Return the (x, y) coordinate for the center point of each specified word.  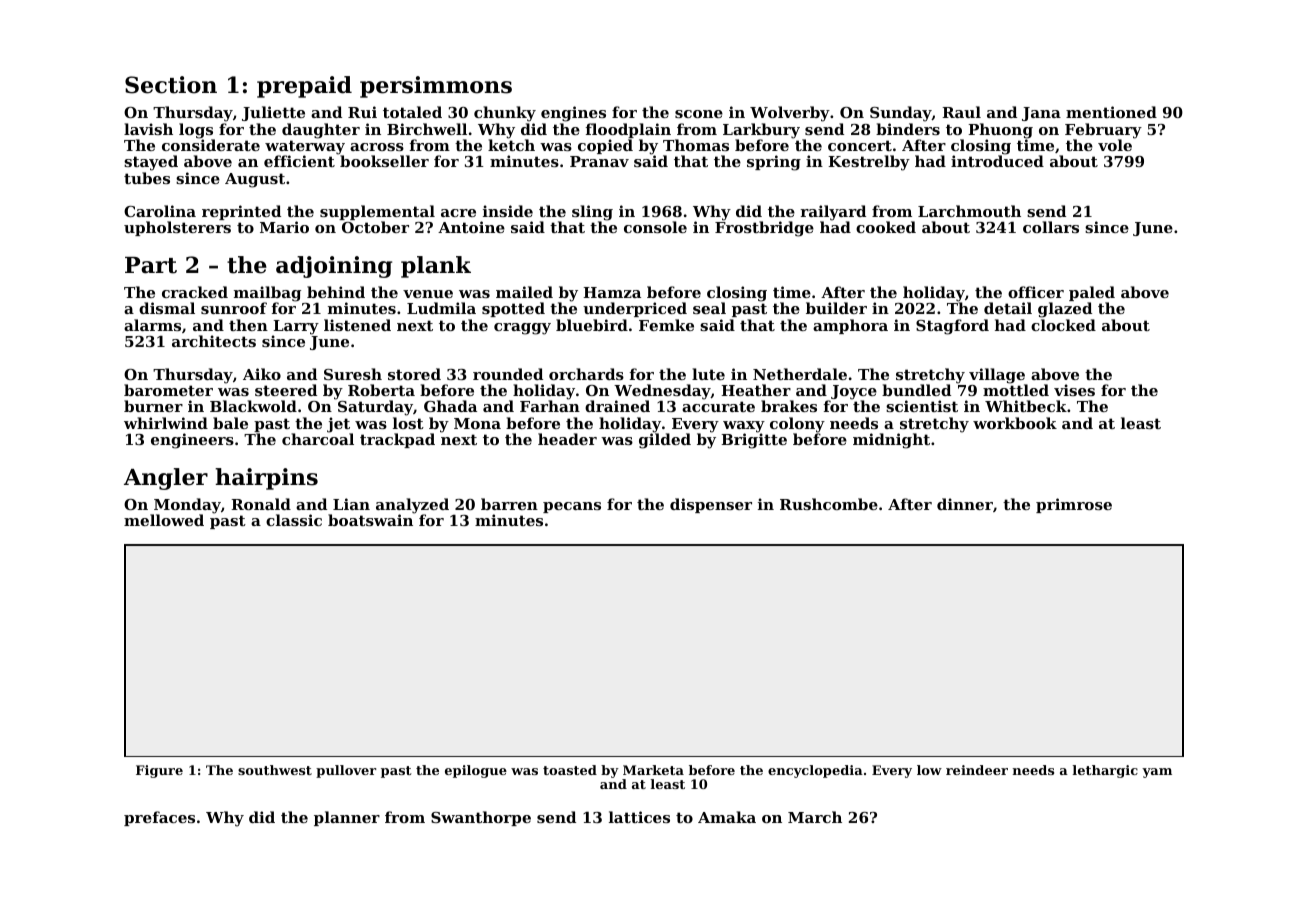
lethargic (1105, 771)
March (815, 817)
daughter (321, 131)
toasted (570, 770)
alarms (152, 325)
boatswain (370, 520)
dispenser (711, 505)
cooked (886, 227)
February (1103, 131)
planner (347, 818)
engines (573, 114)
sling (592, 213)
